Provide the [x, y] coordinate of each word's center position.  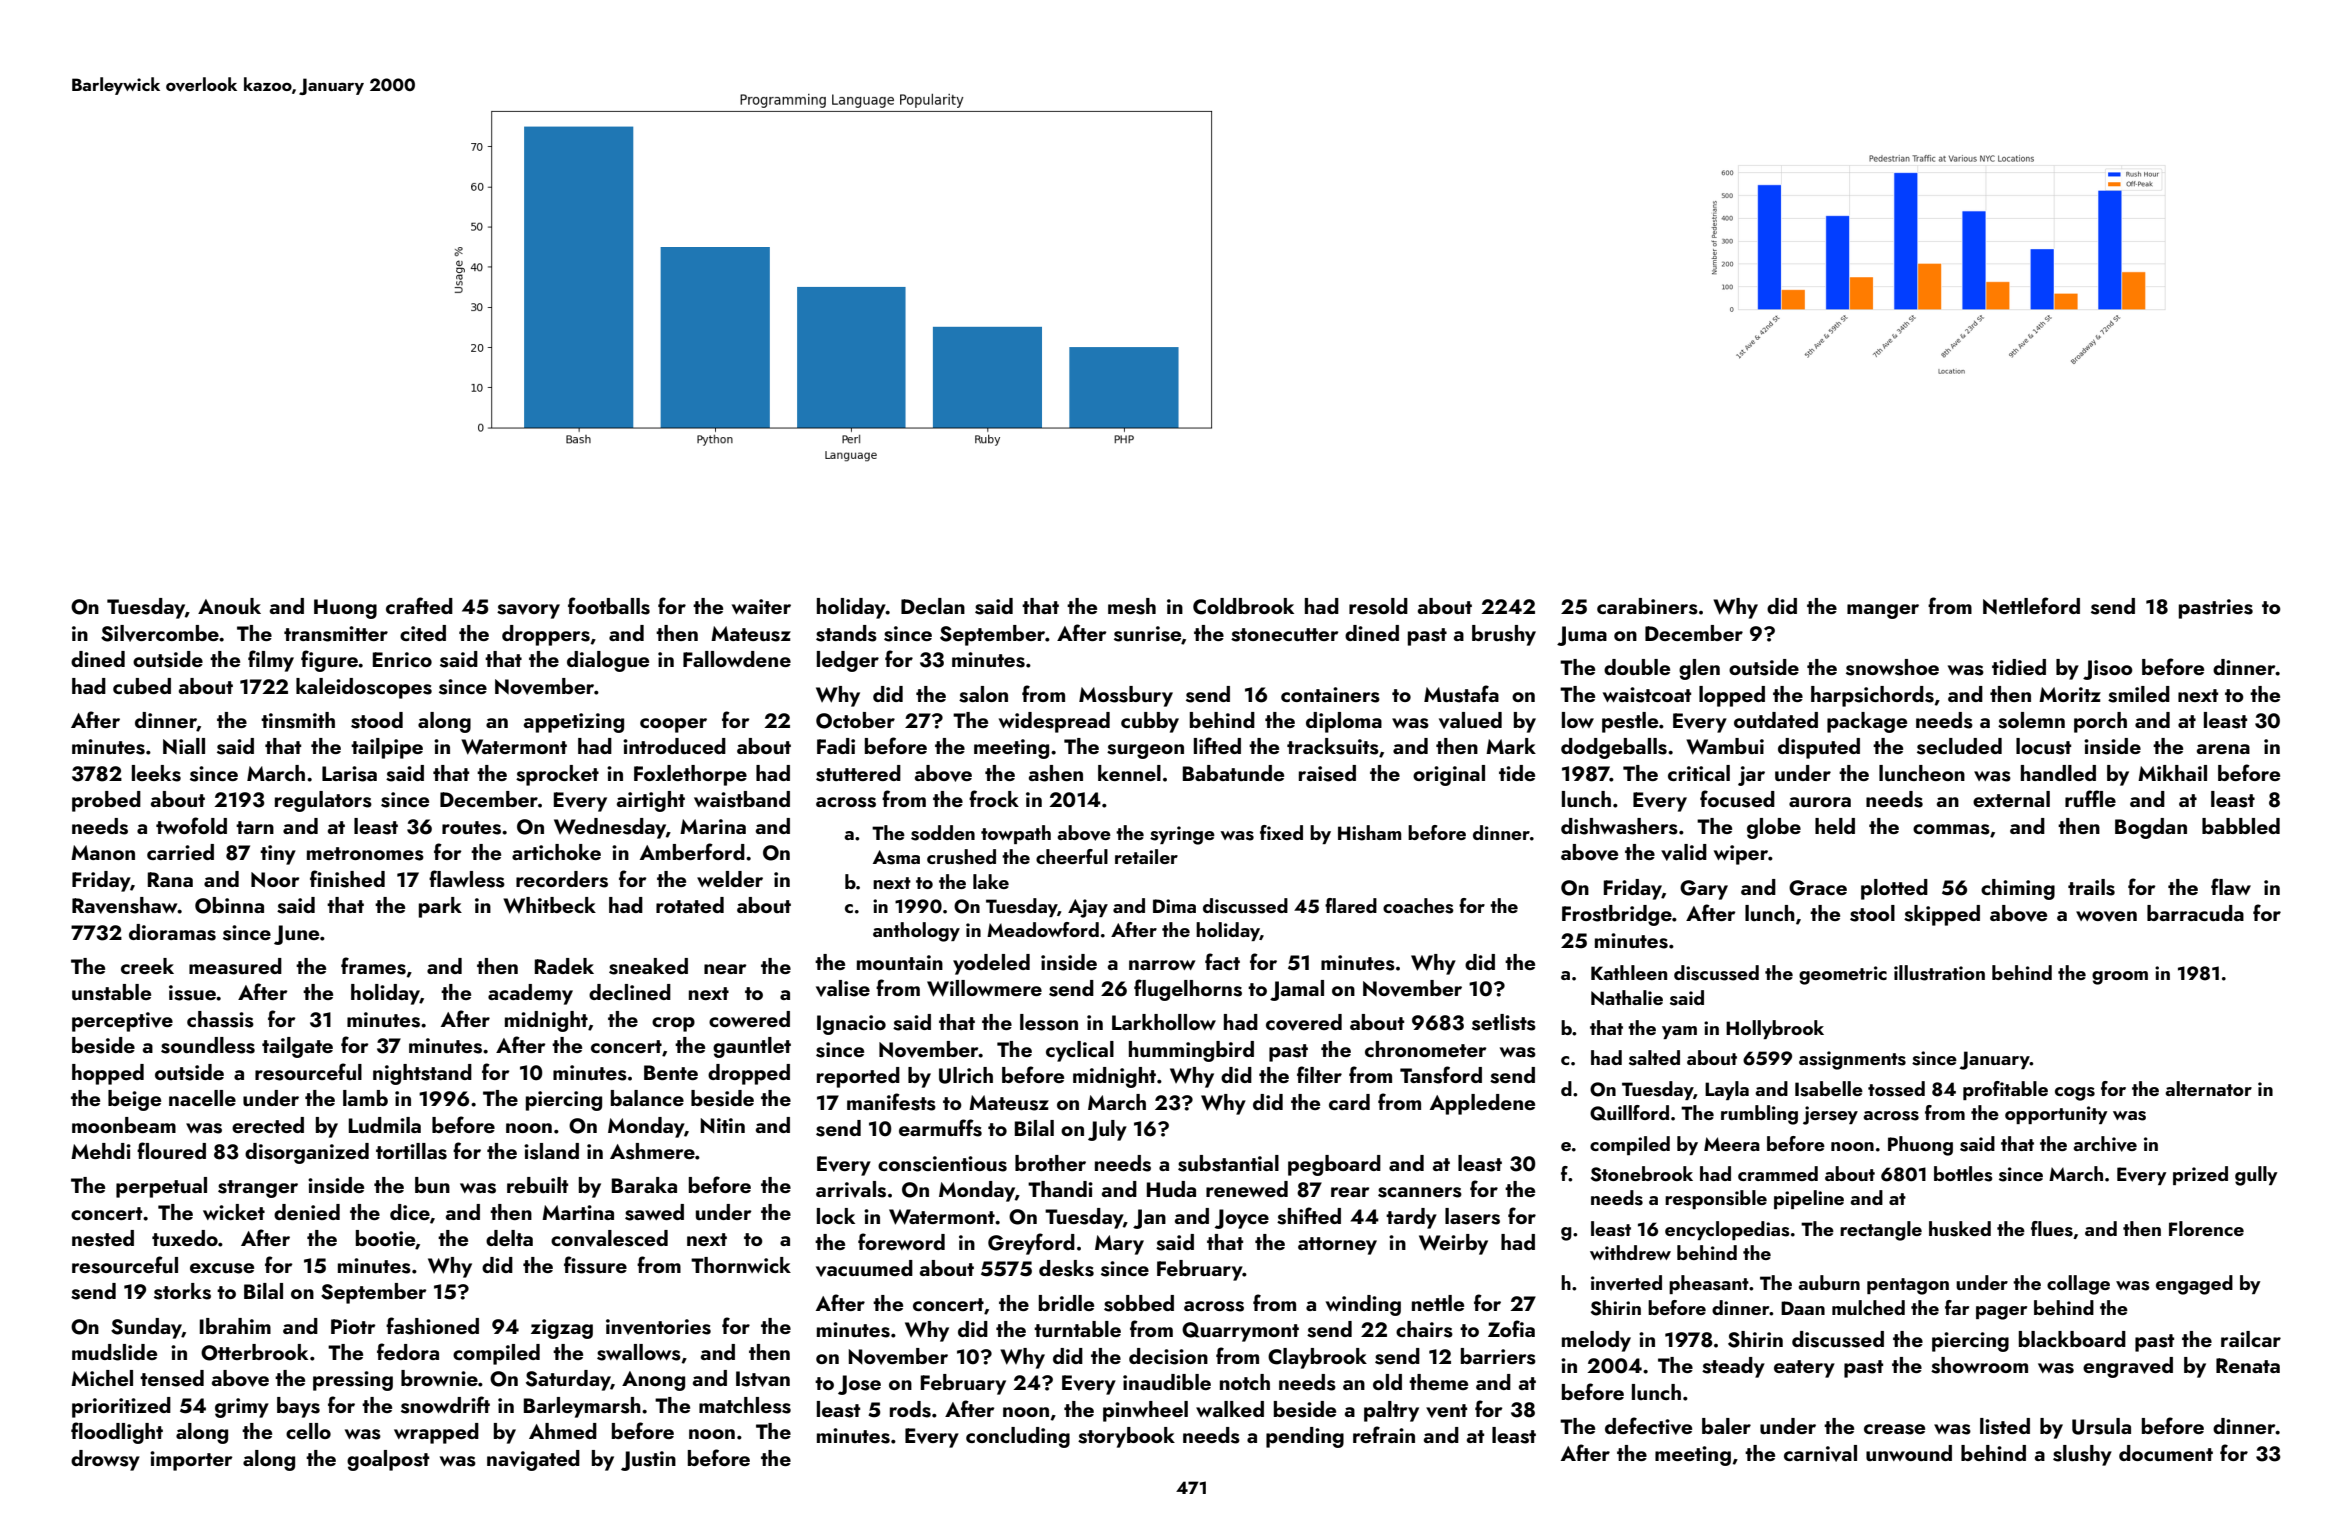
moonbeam [124, 1125]
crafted [419, 605]
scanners [1420, 1192]
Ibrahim [235, 1326]
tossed [1896, 1089]
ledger [848, 661]
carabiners [1647, 606]
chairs [1424, 1329]
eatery [1804, 1369]
